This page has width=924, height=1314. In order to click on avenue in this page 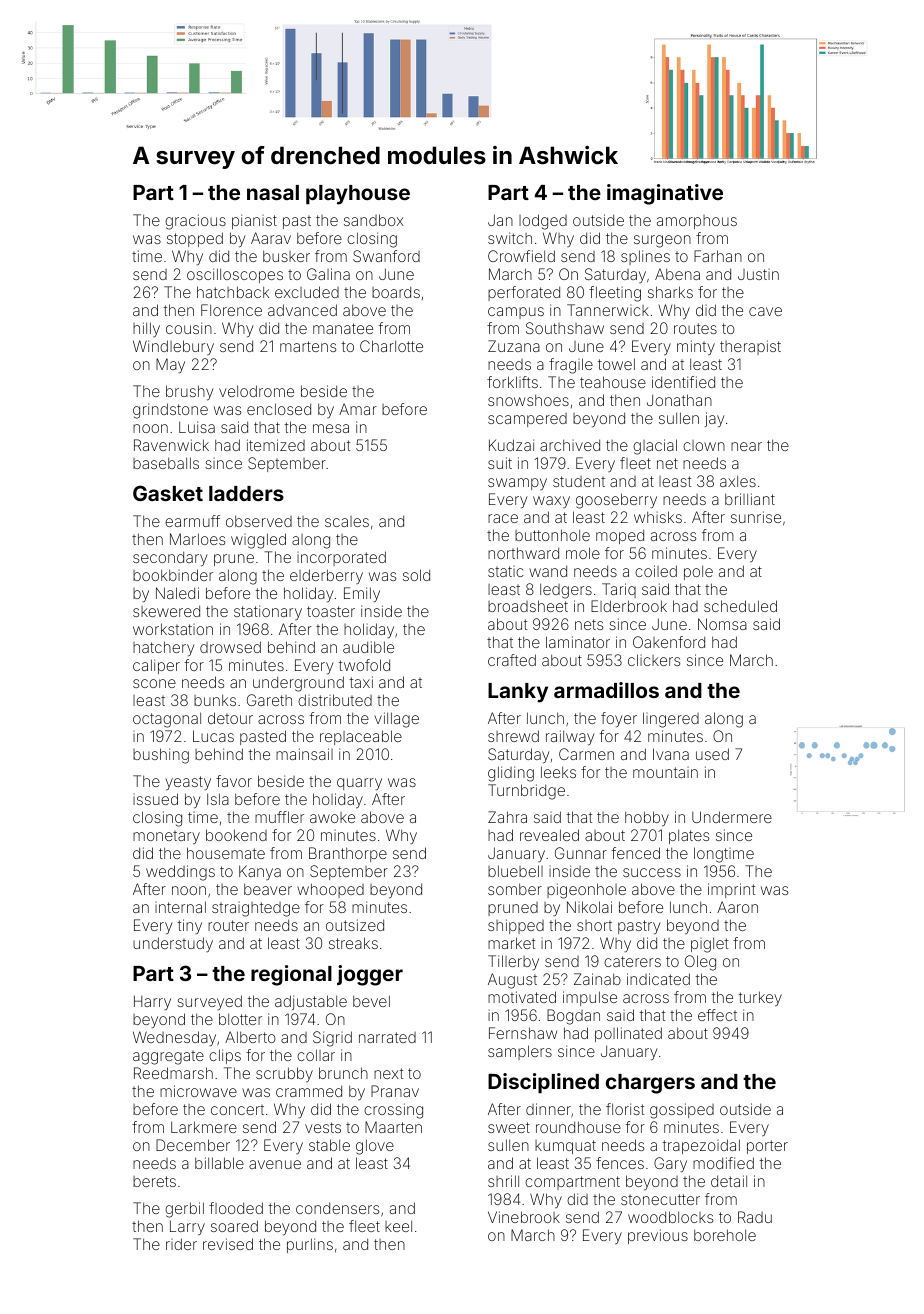, I will do `click(275, 1164)`.
